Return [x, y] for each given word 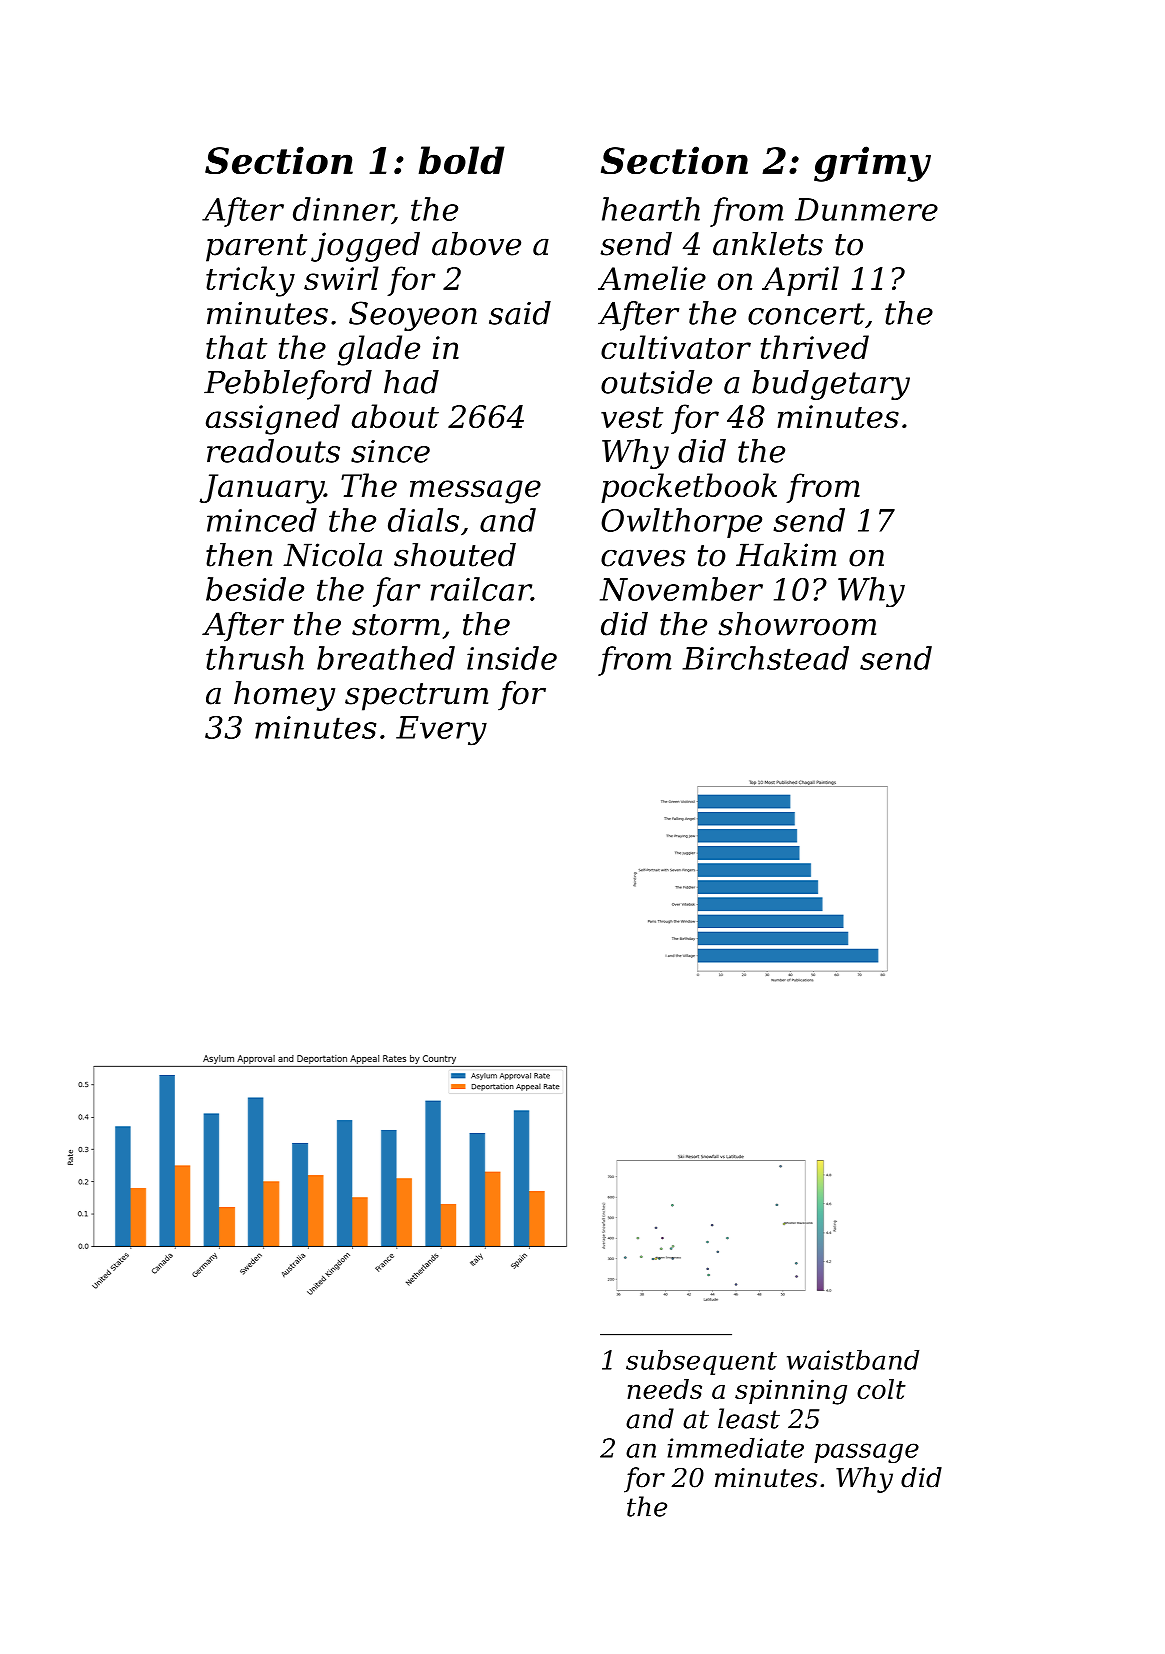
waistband [853, 1360]
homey [284, 696]
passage [866, 1453]
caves [643, 558]
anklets [768, 244]
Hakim [786, 555]
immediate [736, 1448]
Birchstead [765, 658]
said [520, 313]
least [749, 1418]
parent [256, 248]
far [396, 592]
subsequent [701, 1362]
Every [441, 731]
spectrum [416, 697]
